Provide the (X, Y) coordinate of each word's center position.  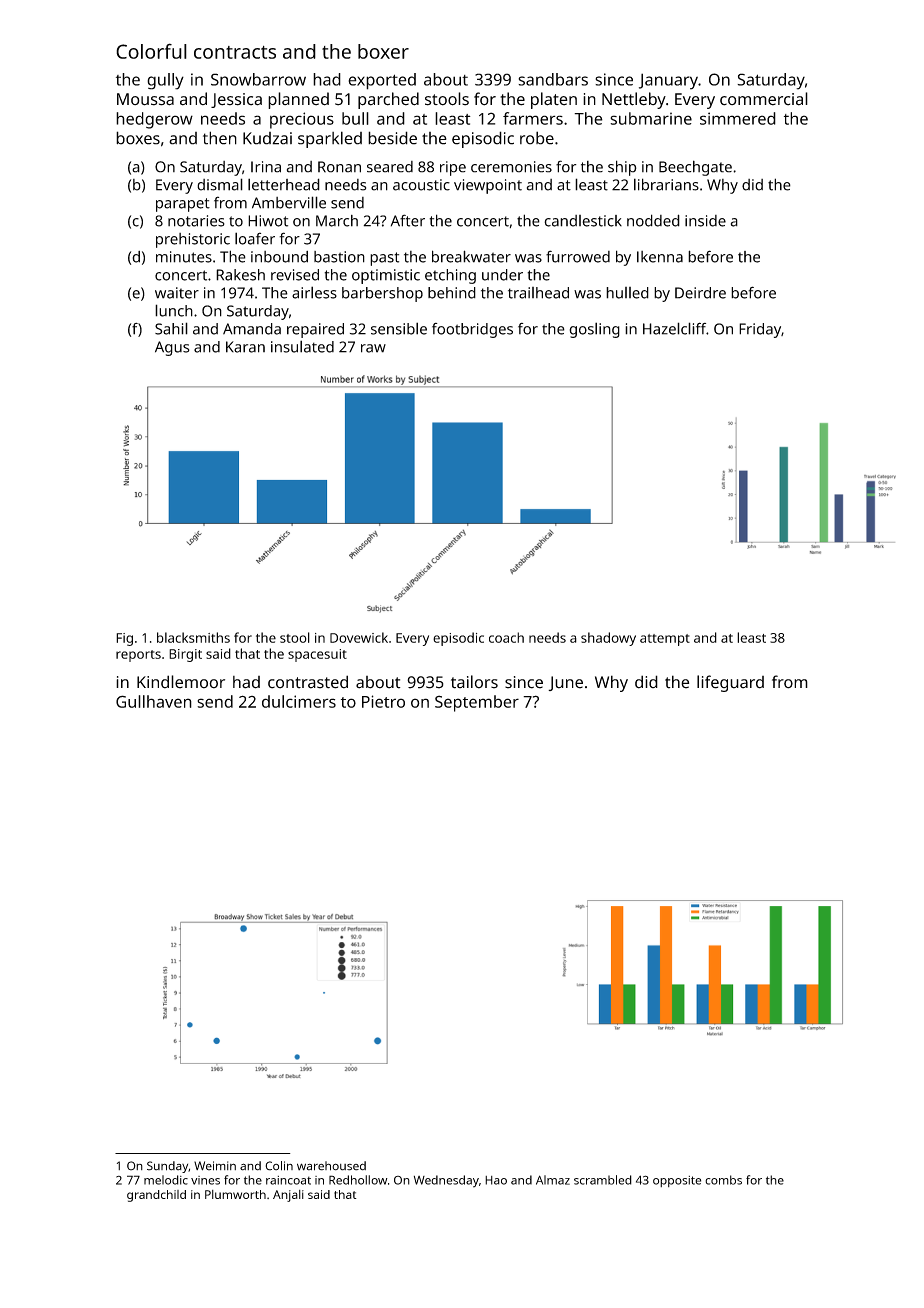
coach (506, 637)
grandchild (156, 1196)
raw (373, 348)
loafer (255, 238)
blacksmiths (193, 637)
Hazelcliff (674, 328)
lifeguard (730, 683)
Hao (496, 1180)
